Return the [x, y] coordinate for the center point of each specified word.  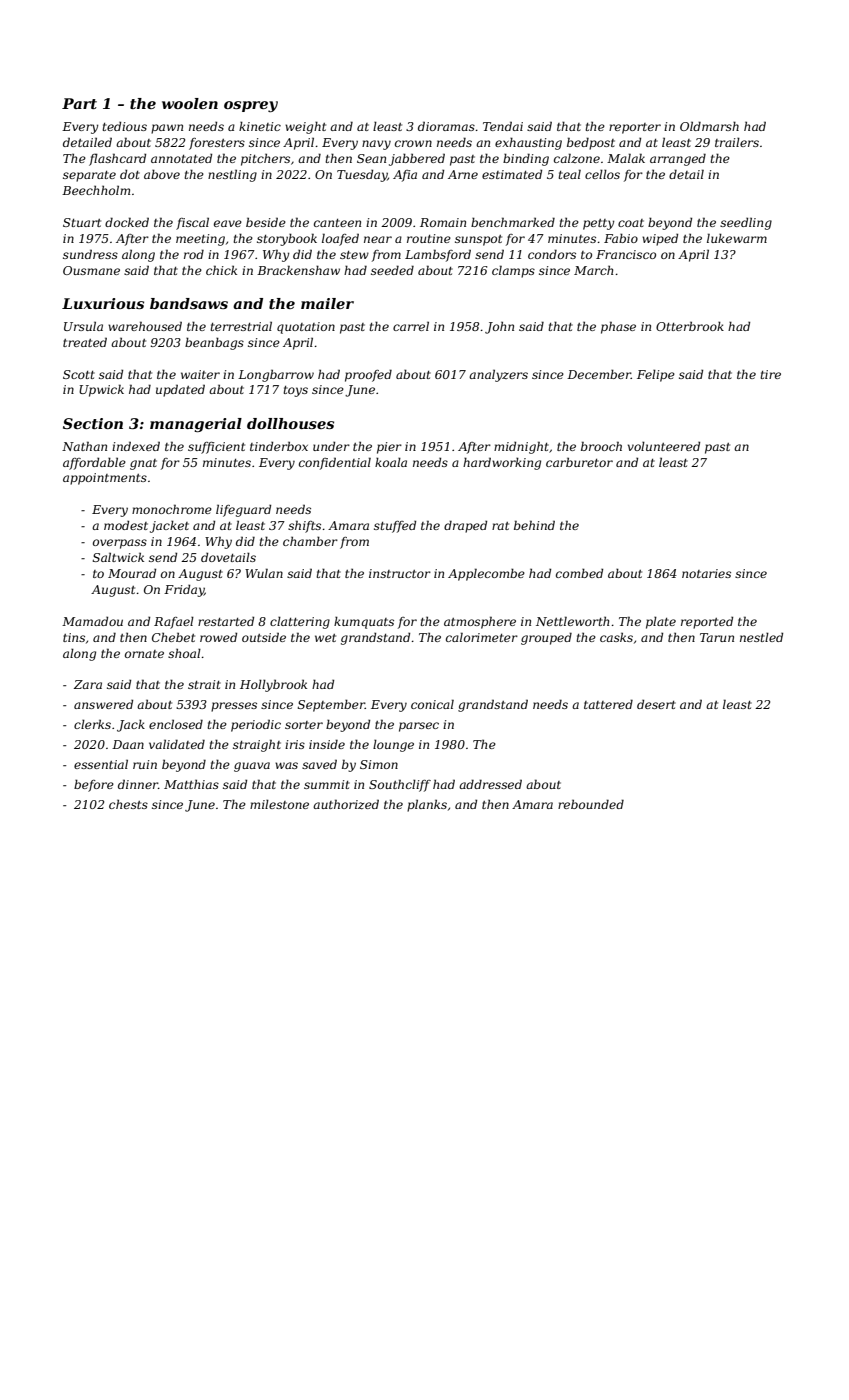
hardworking [502, 463]
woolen [190, 103]
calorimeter [482, 637]
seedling [746, 223]
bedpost [591, 143]
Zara [88, 684]
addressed [490, 784]
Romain [443, 222]
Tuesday [362, 175]
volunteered [664, 446]
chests [128, 804]
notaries [706, 573]
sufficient [216, 448]
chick [221, 270]
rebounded [591, 804]
